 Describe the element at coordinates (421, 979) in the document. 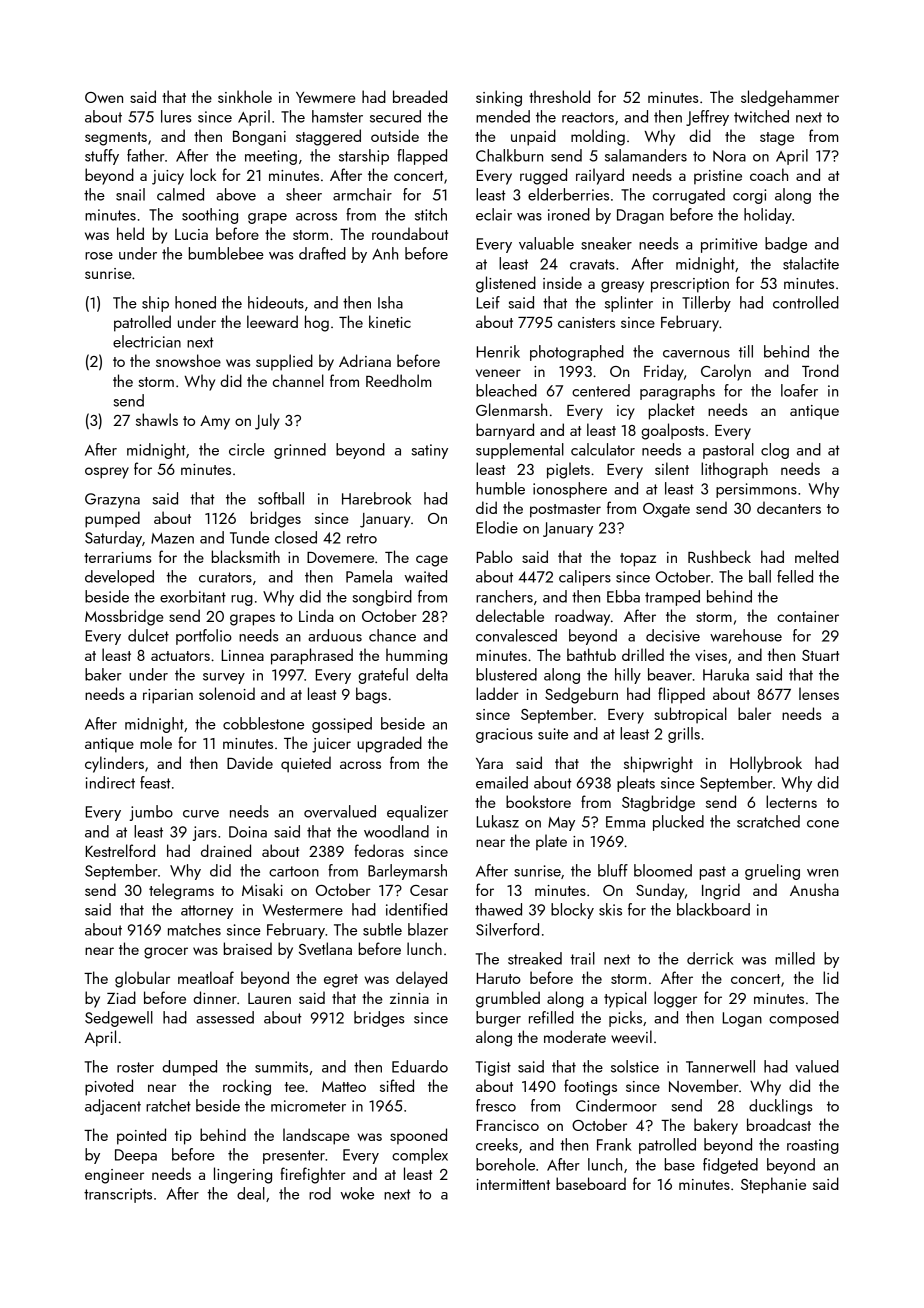

I see `delayed` at that location.
